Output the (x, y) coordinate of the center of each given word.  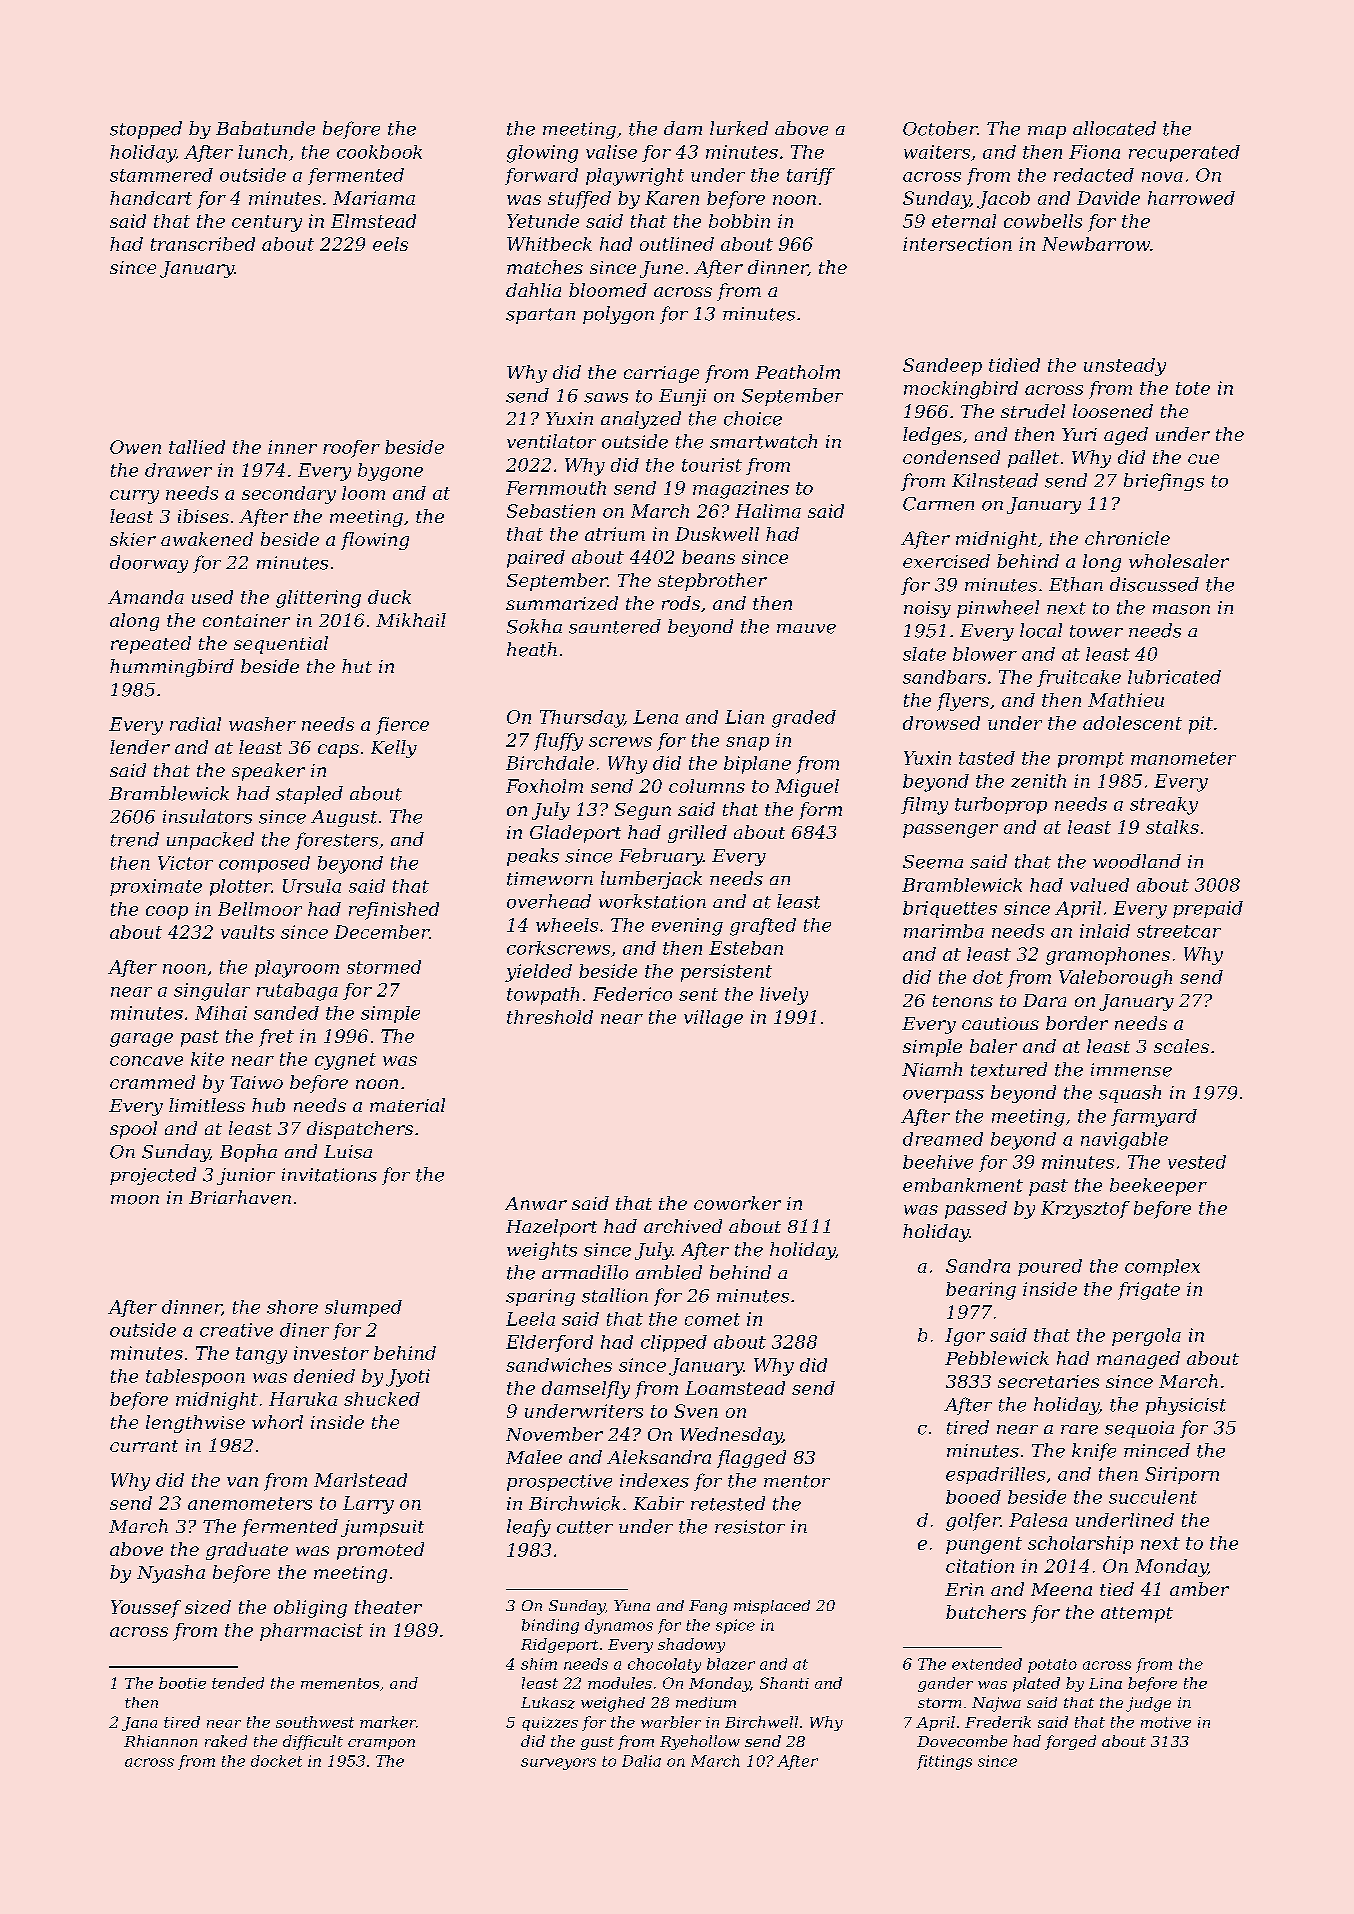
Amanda (146, 597)
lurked (739, 128)
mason (1181, 610)
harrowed (1191, 198)
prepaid (1208, 909)
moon (135, 1200)
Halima (768, 511)
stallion (615, 1295)
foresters (336, 841)
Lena (655, 717)
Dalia (641, 1761)
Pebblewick (997, 1358)
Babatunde (265, 128)
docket (276, 1761)
